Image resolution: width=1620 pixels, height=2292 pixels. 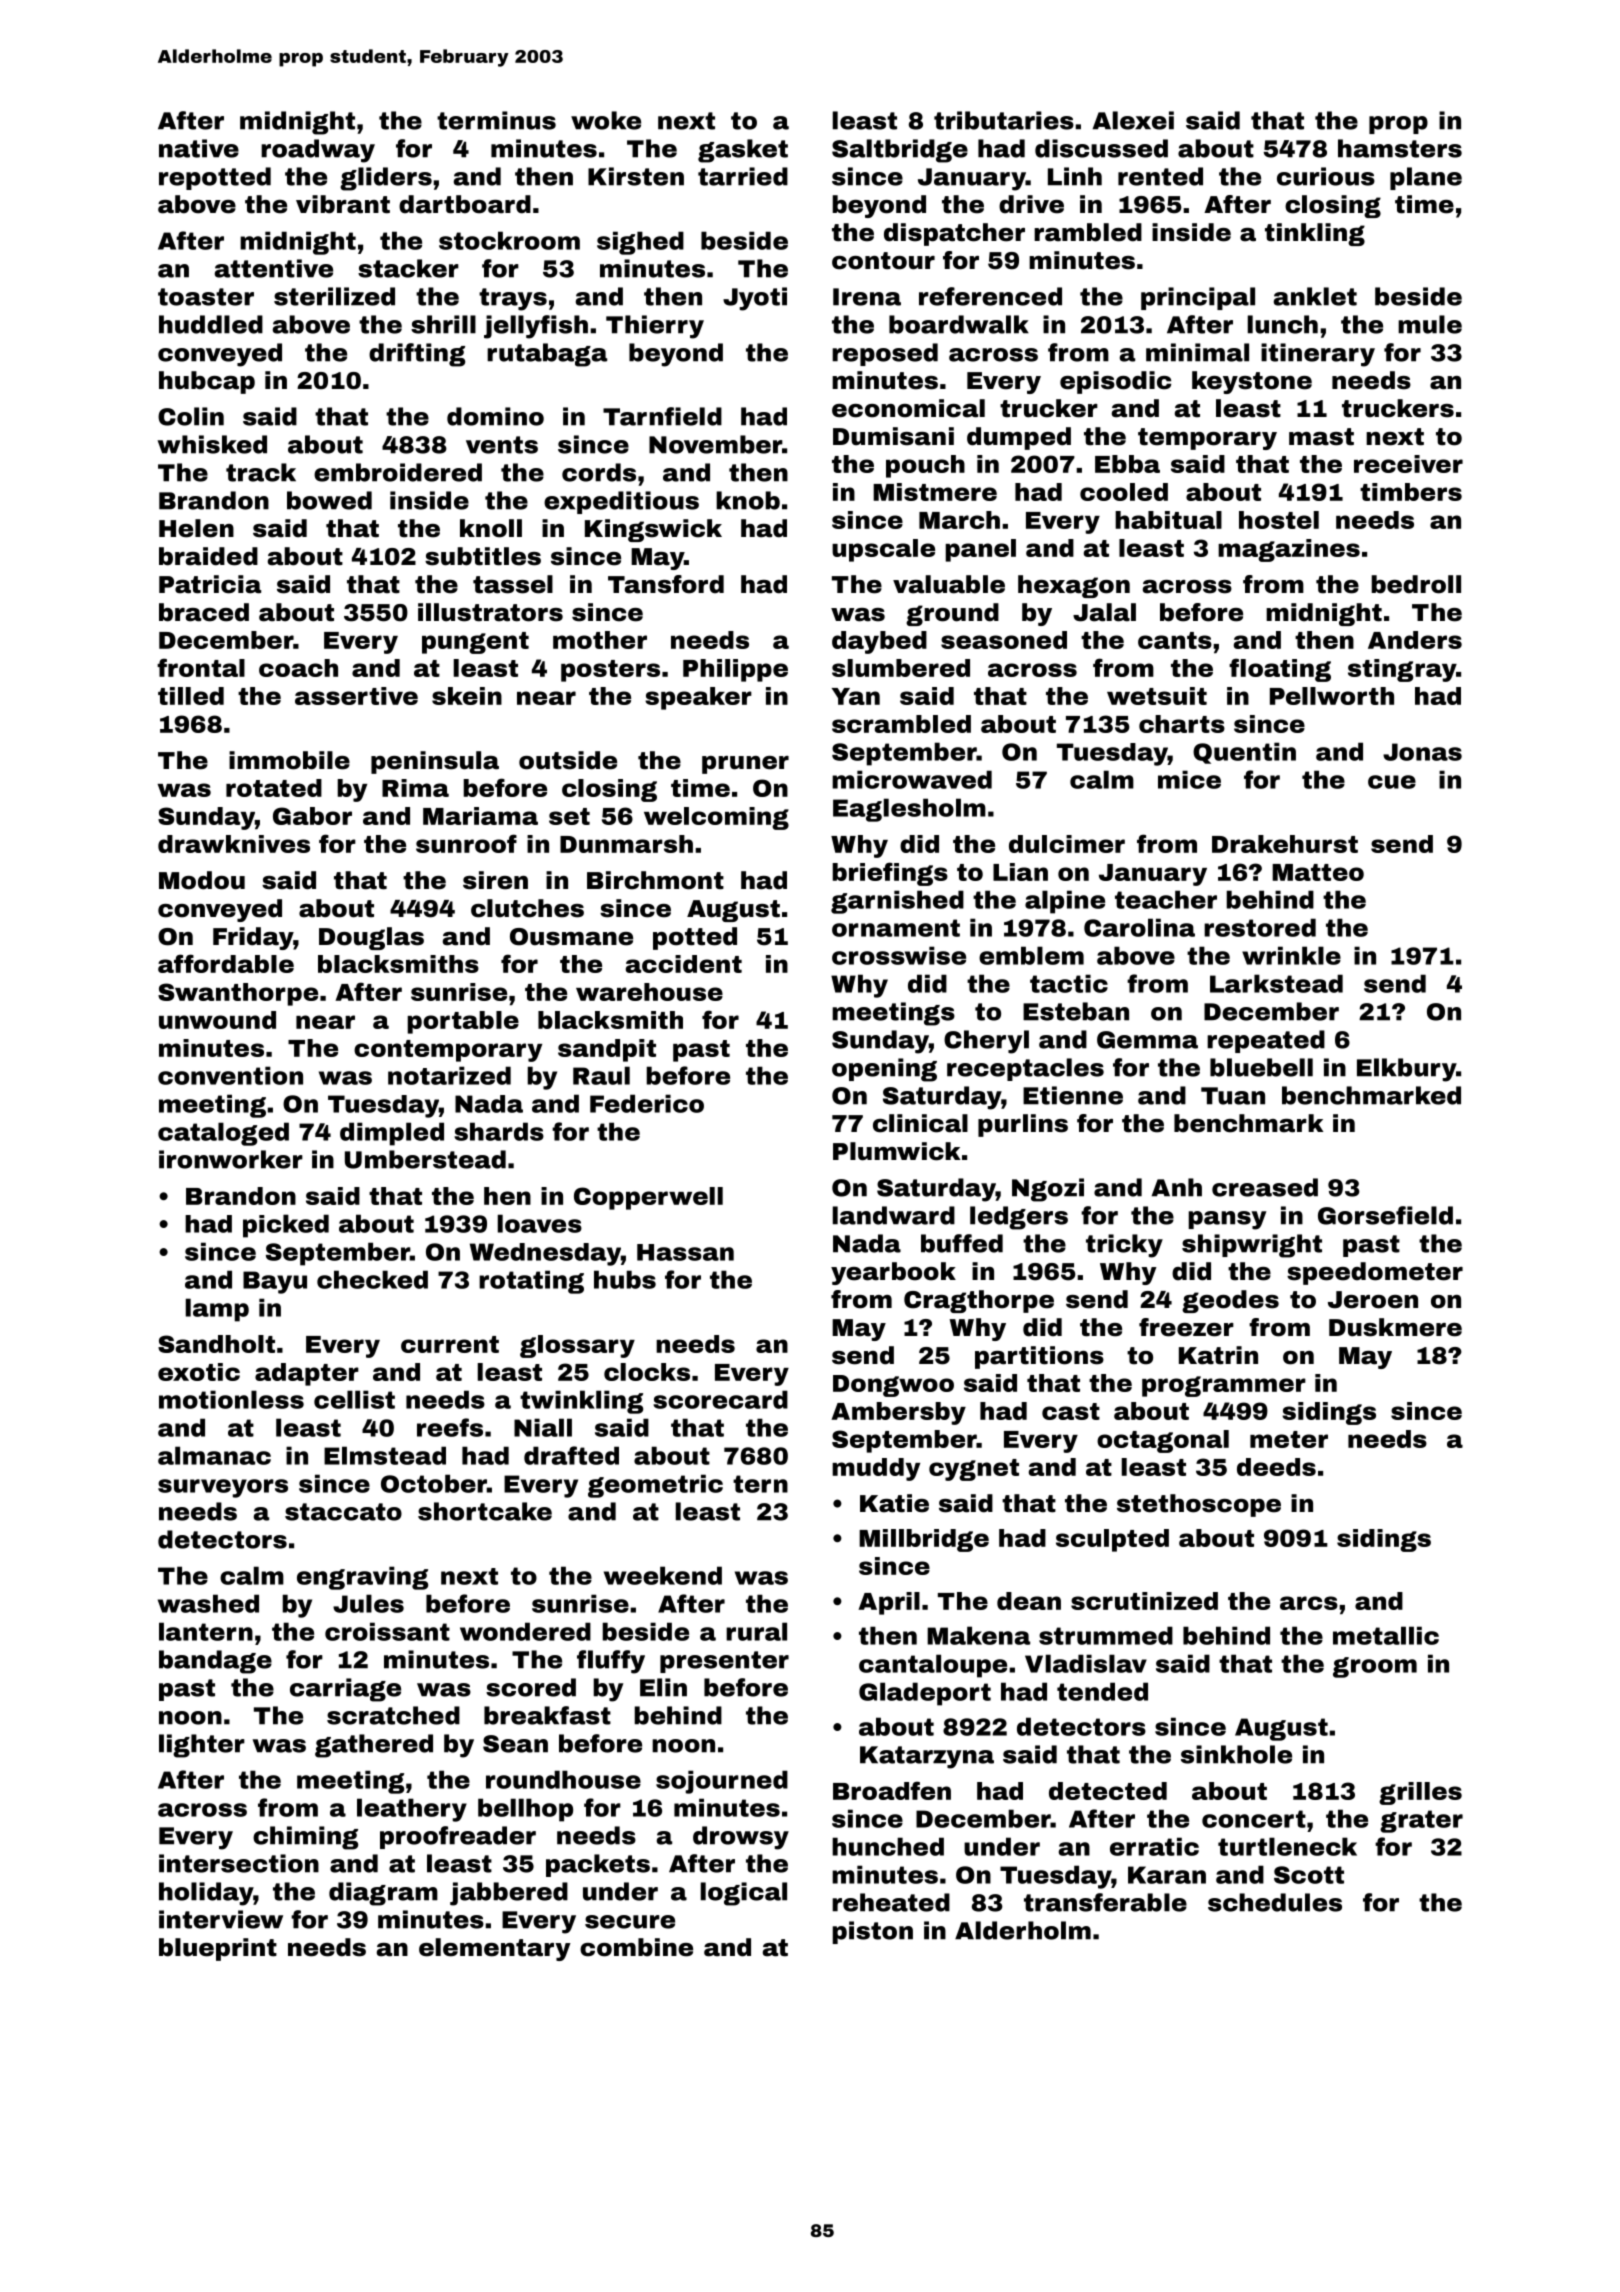 I want to click on lighter, so click(x=202, y=1746).
